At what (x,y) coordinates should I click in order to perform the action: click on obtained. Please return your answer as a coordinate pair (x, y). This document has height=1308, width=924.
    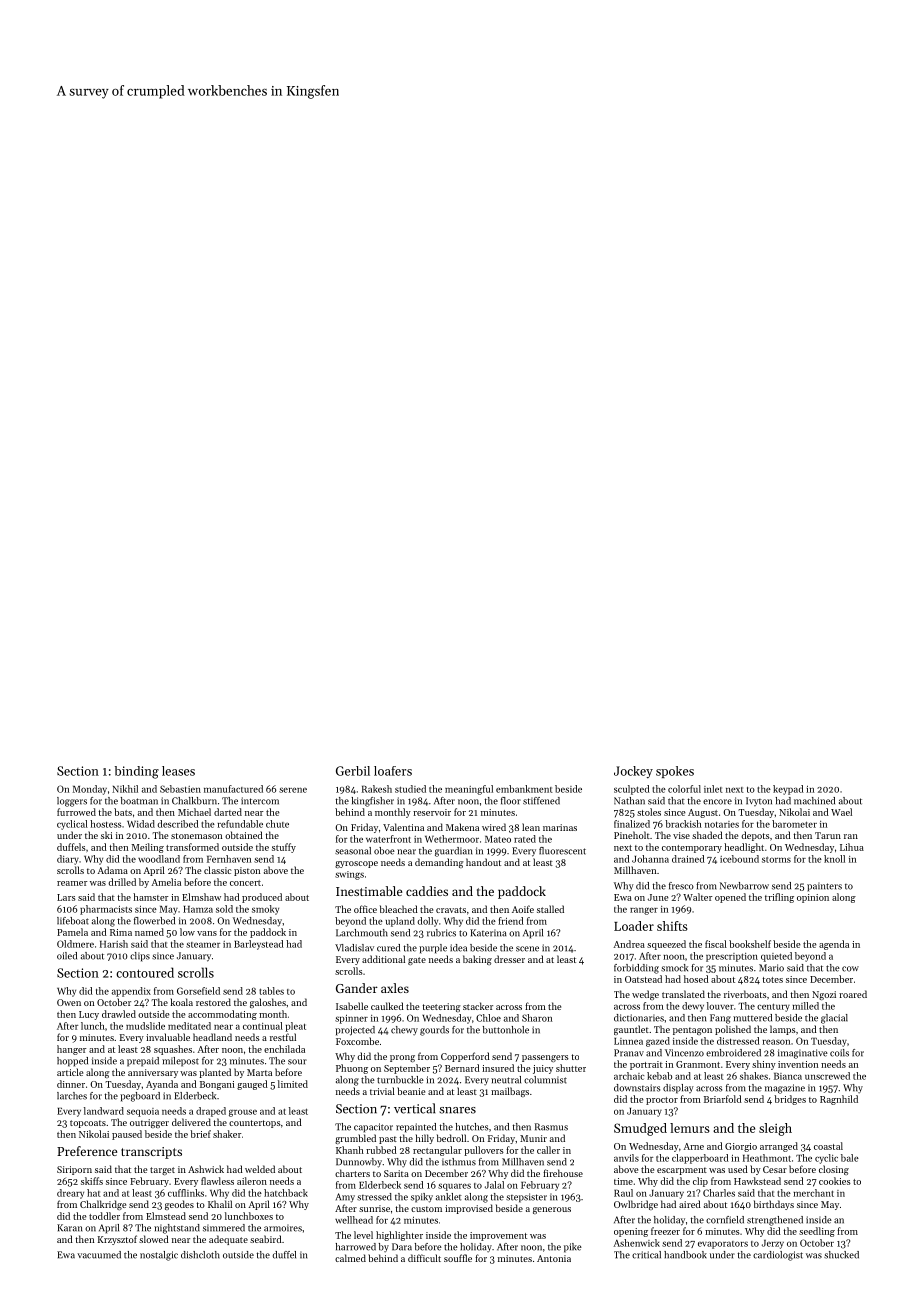
    Looking at the image, I should click on (244, 835).
